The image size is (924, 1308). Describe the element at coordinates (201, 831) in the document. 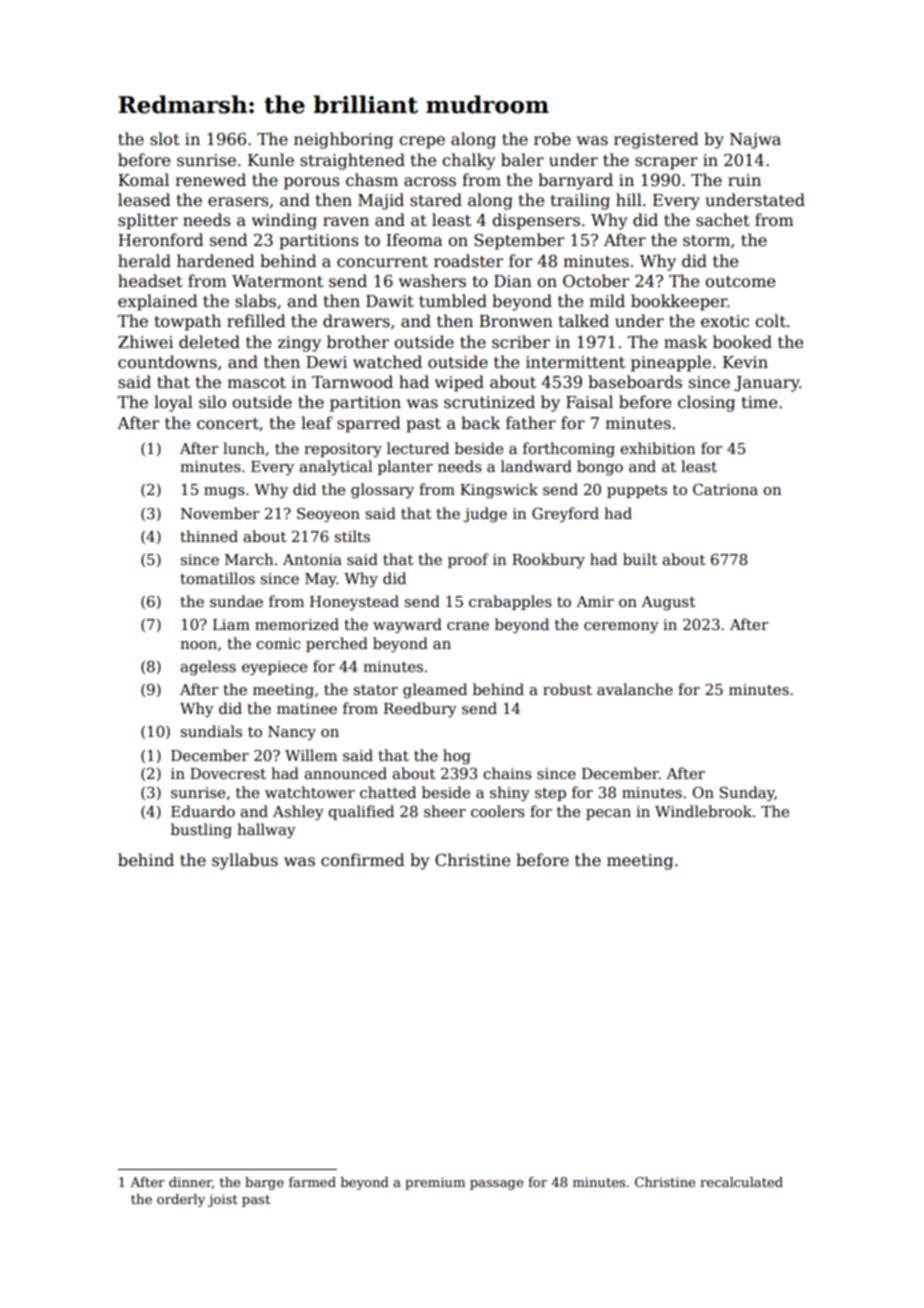

I see `bustling` at that location.
